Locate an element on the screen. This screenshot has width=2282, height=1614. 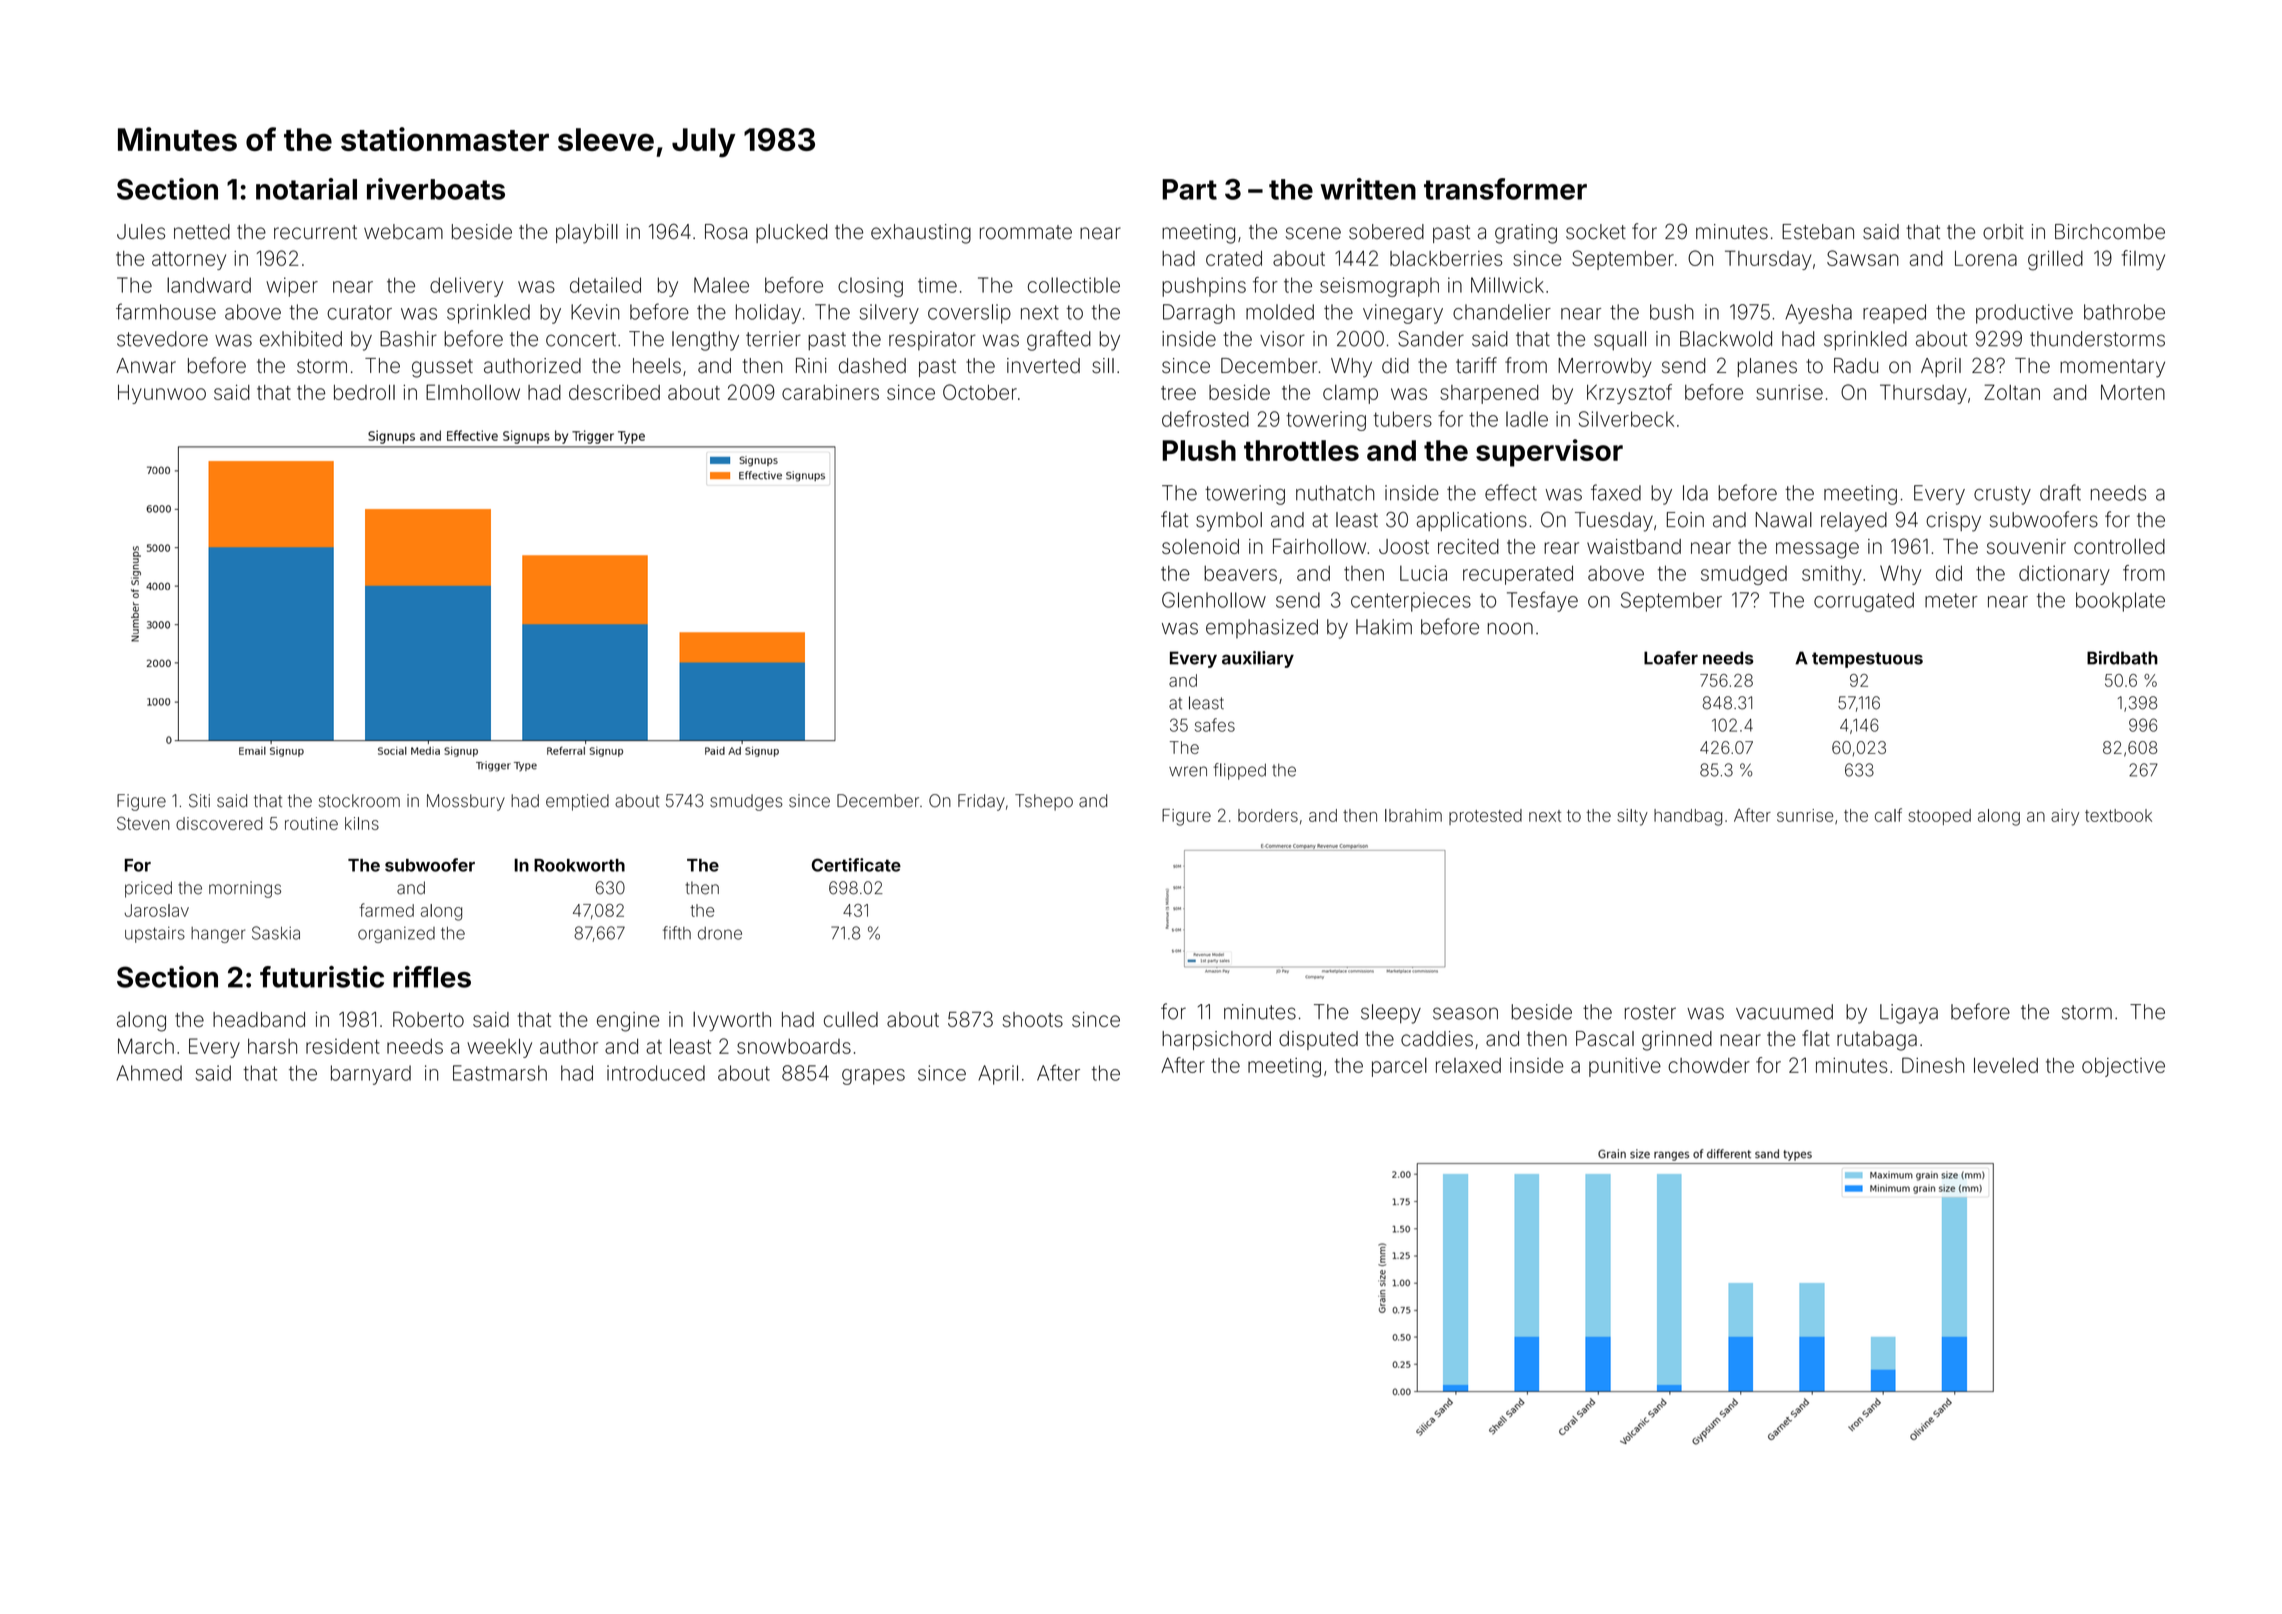
sobered is located at coordinates (1386, 232).
